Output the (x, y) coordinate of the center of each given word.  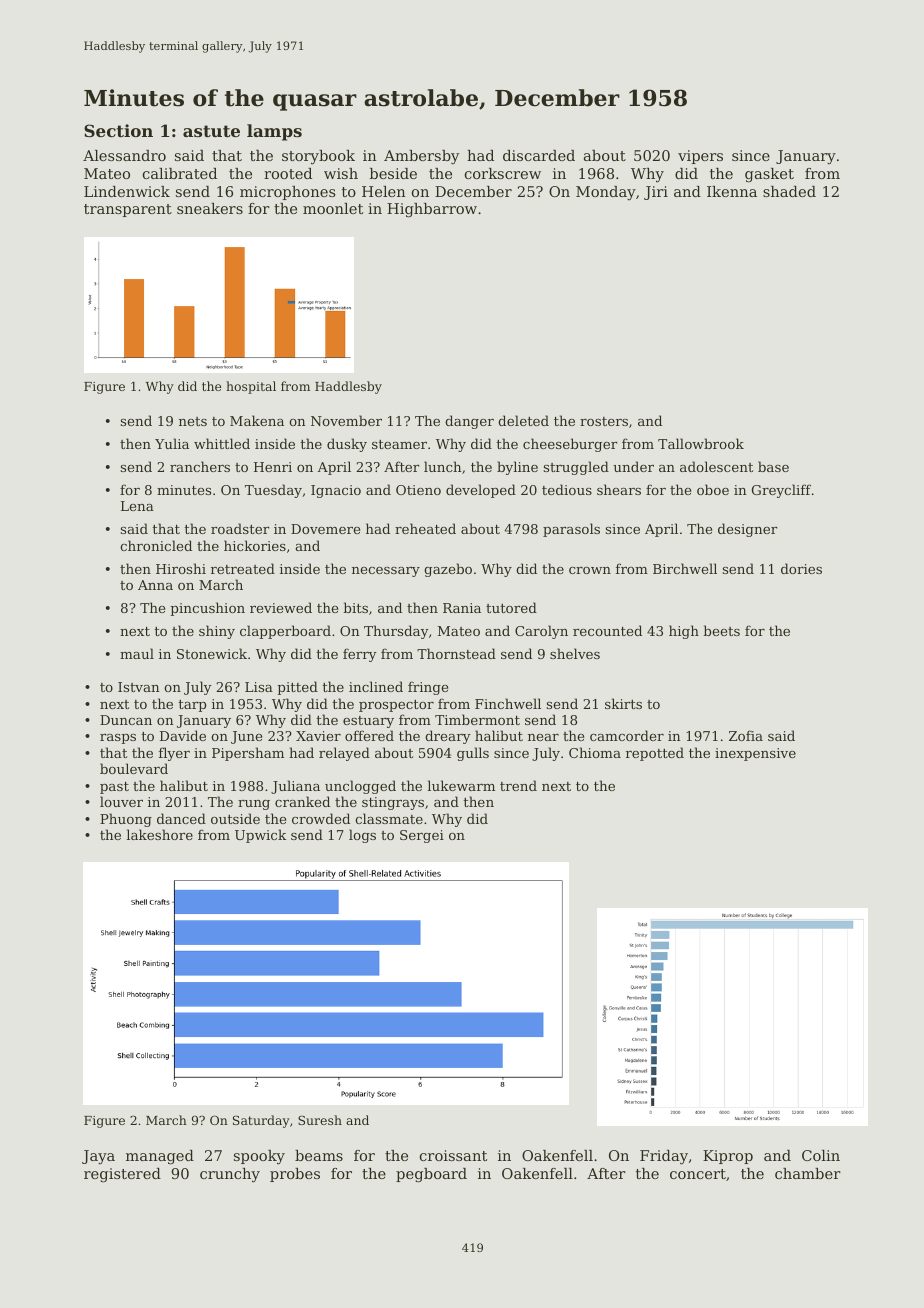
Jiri (656, 193)
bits (355, 607)
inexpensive (755, 754)
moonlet (333, 208)
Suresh (320, 1120)
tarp (192, 706)
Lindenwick (127, 191)
